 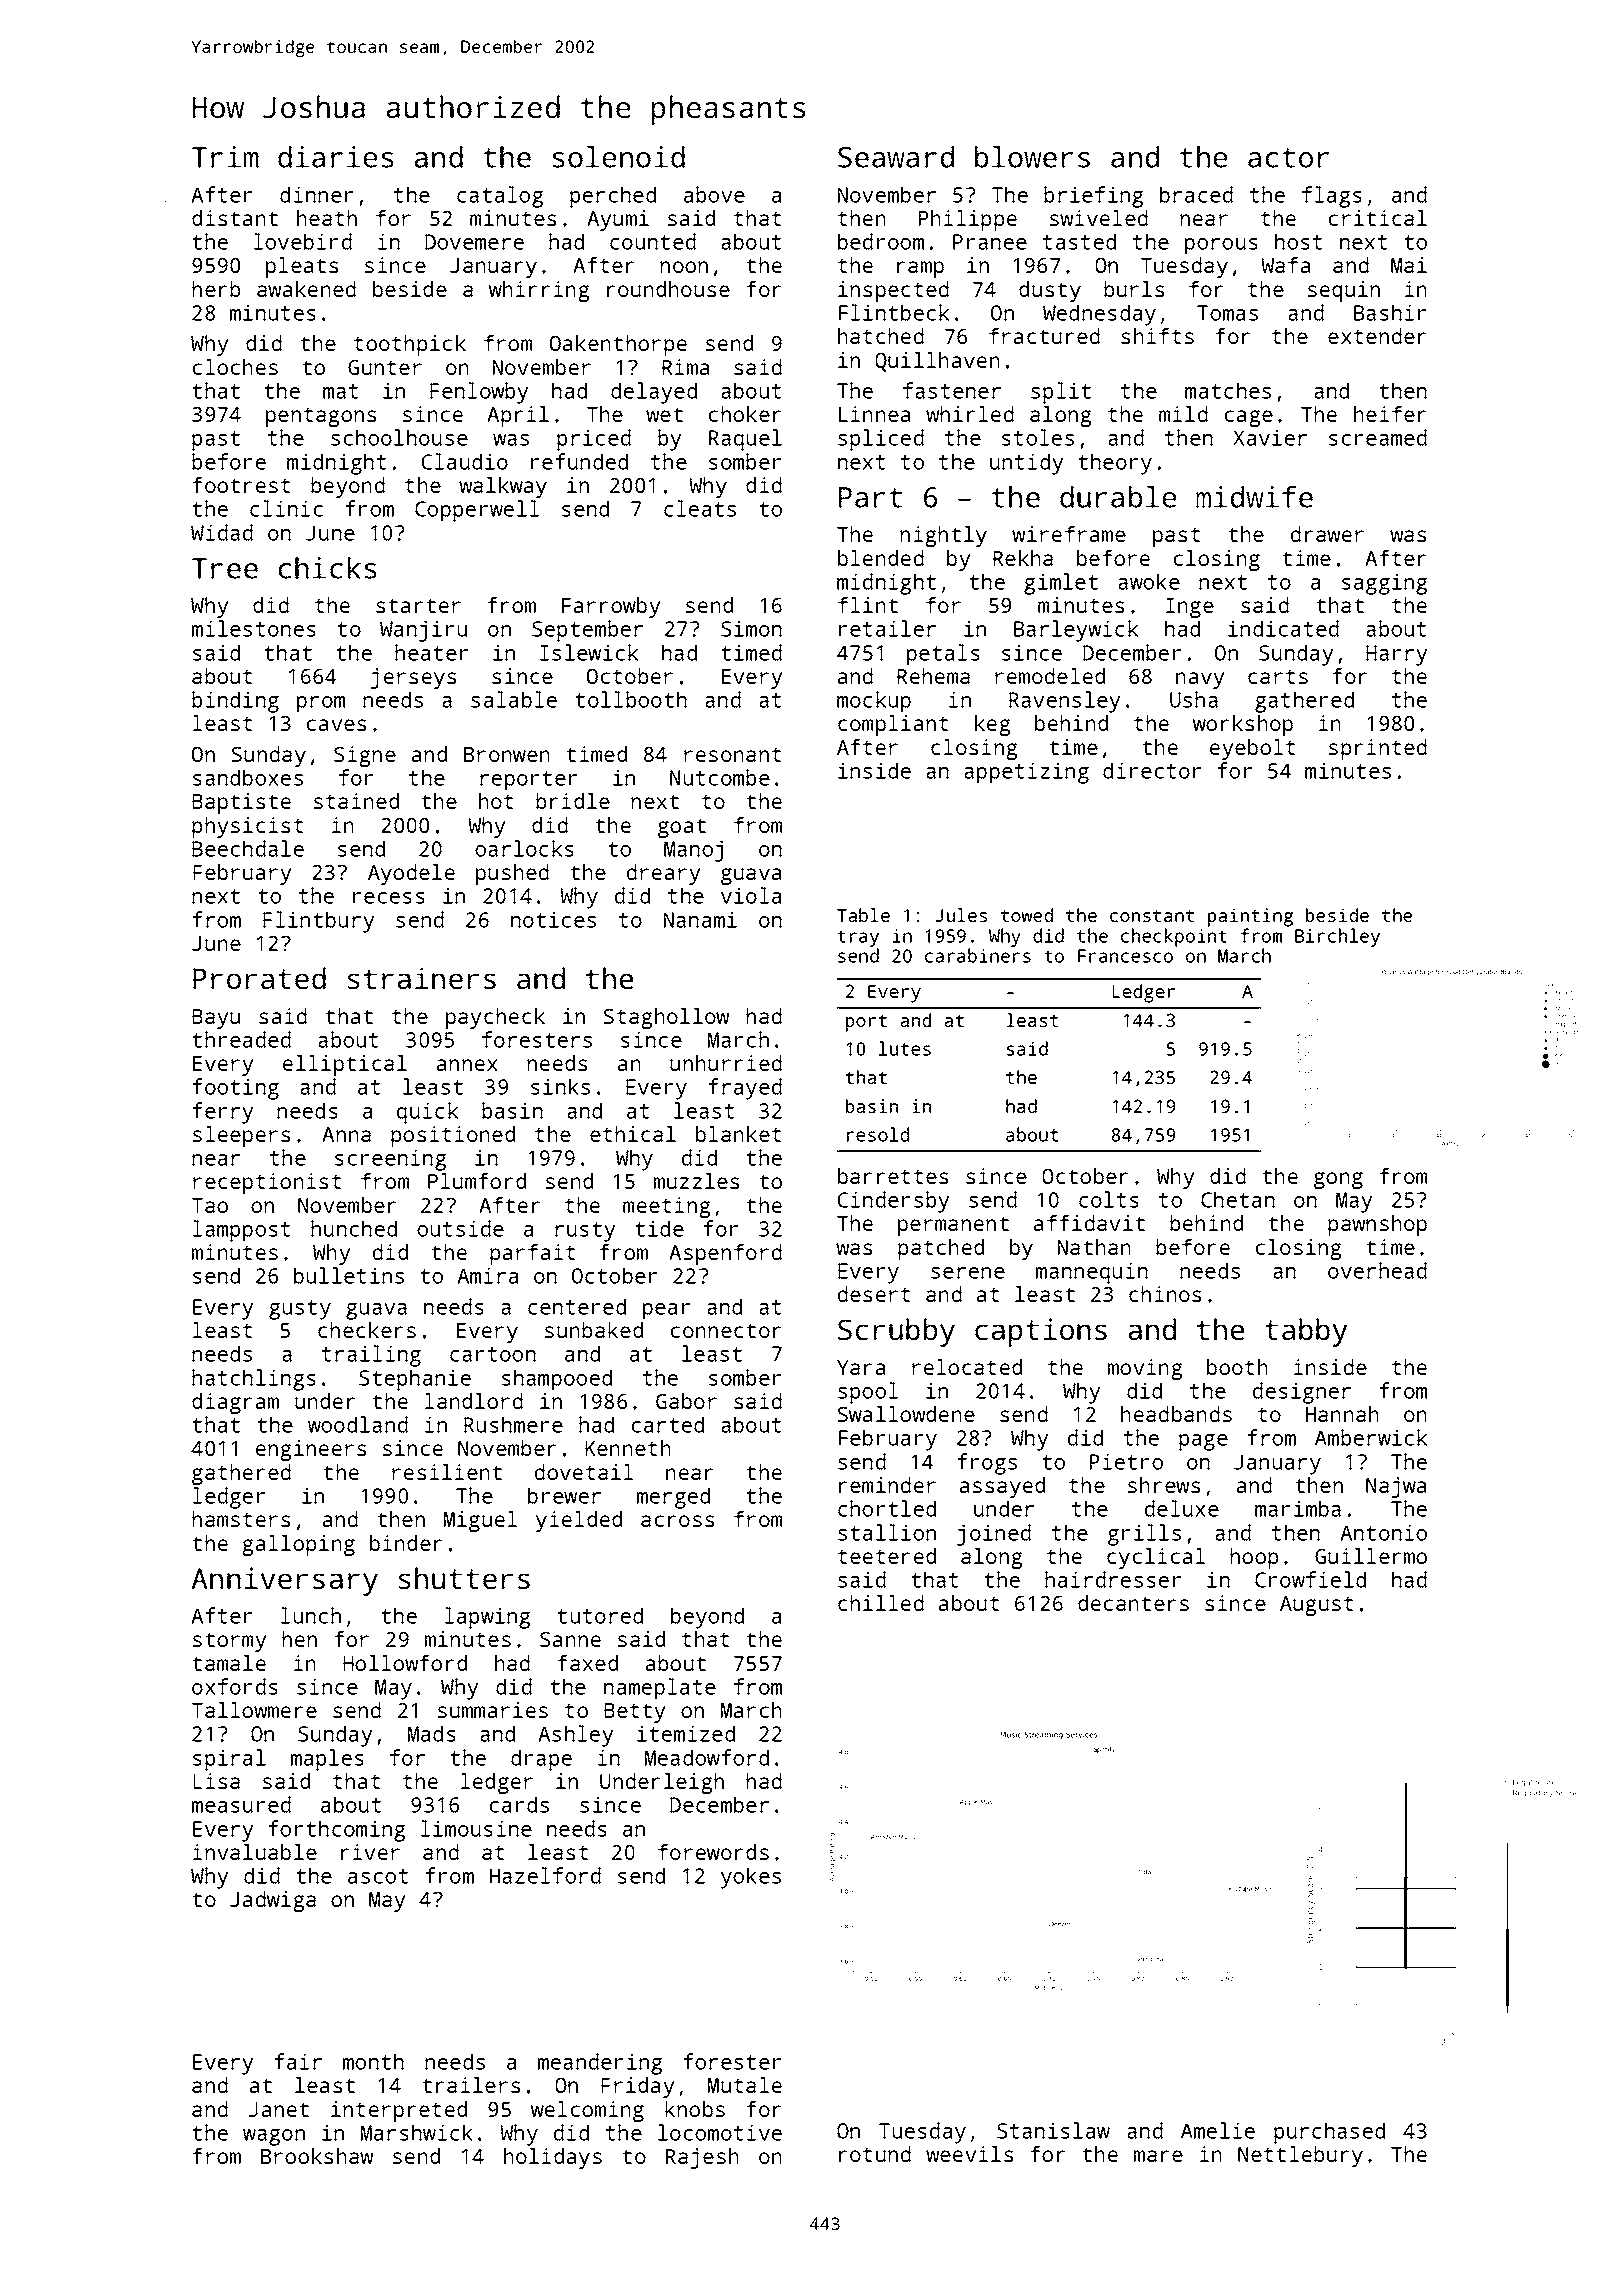 I want to click on Meadowford, so click(x=707, y=1757).
